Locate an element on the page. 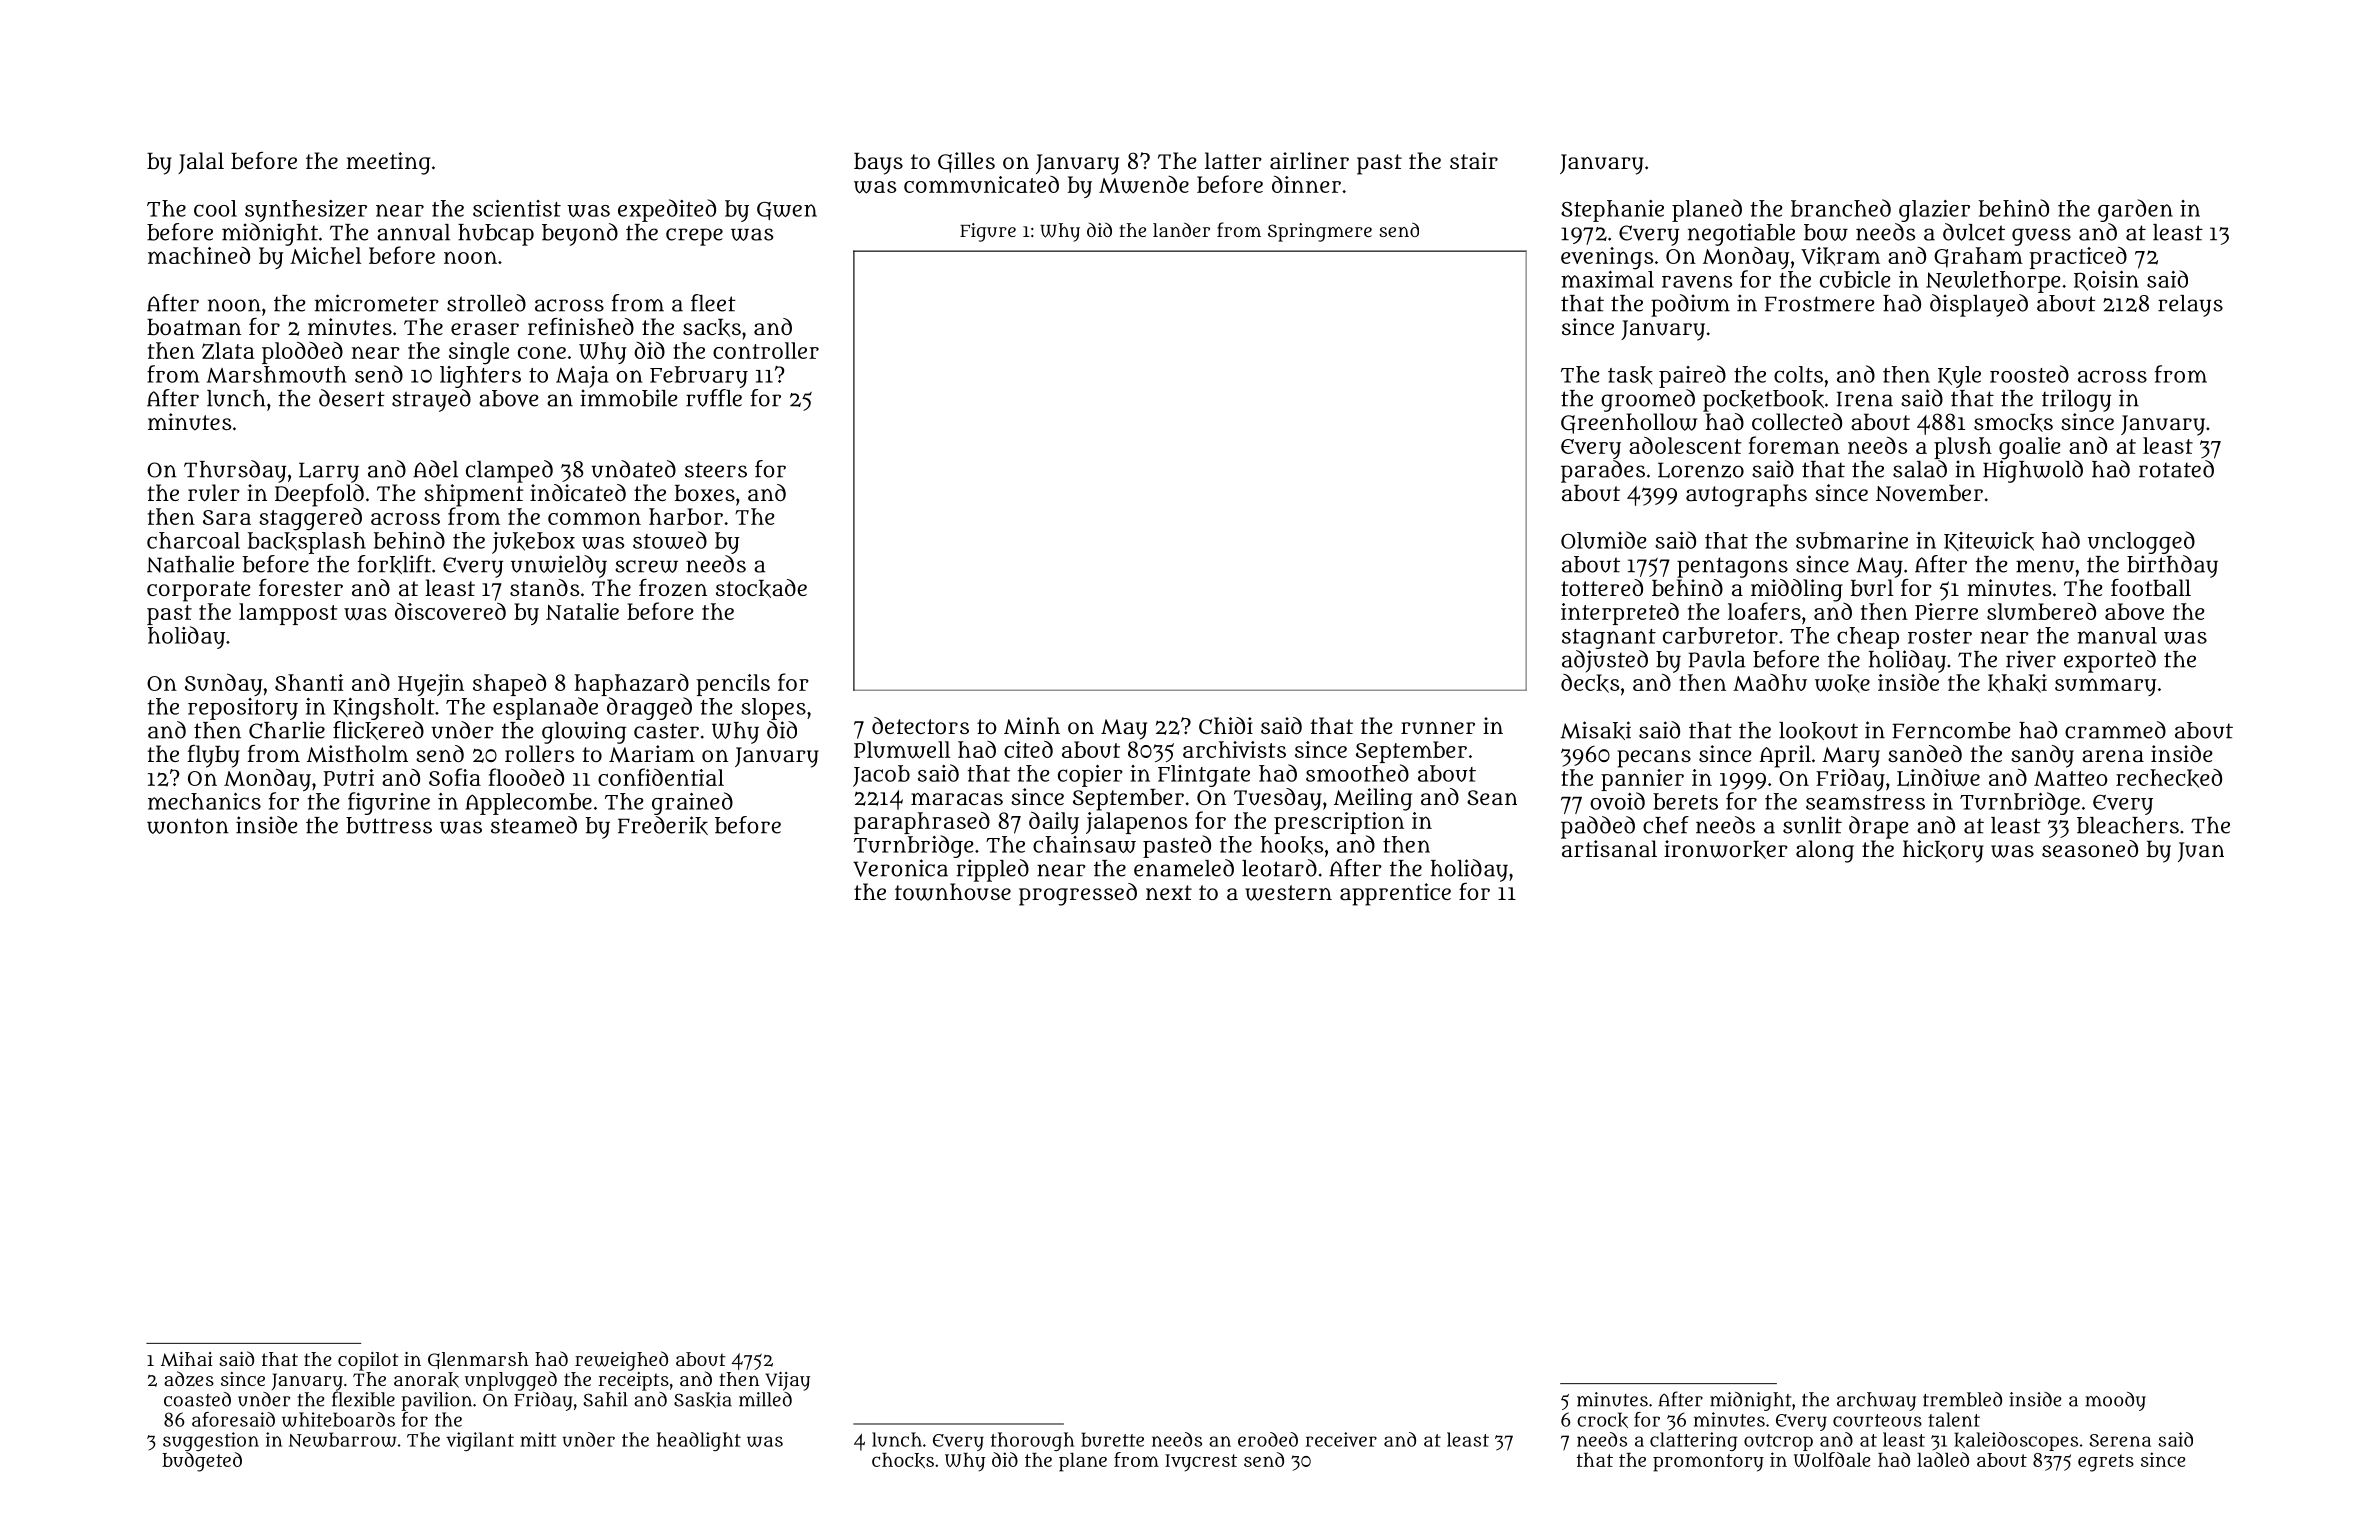  Charlie is located at coordinates (287, 730).
